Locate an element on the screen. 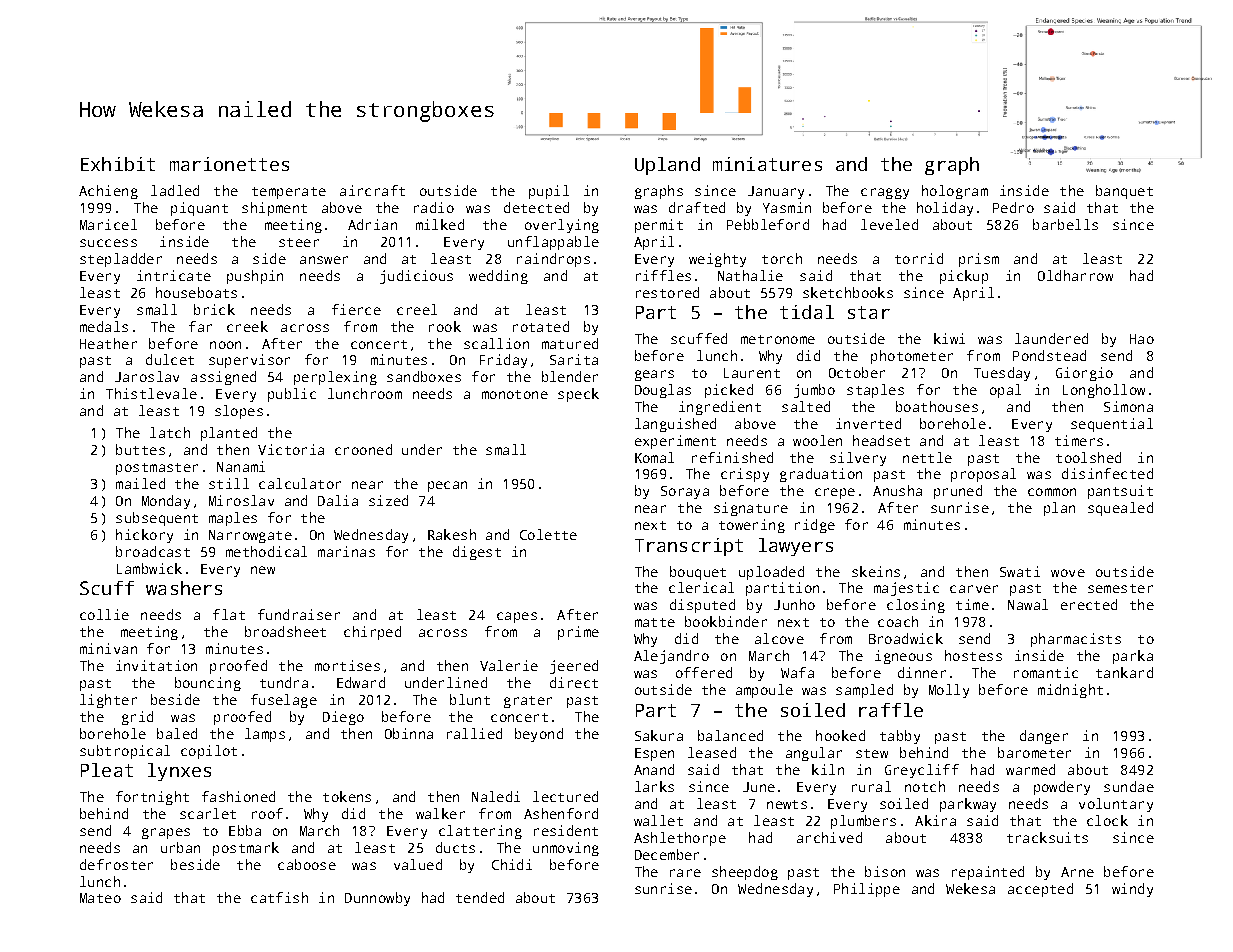  banquet is located at coordinates (1124, 192).
